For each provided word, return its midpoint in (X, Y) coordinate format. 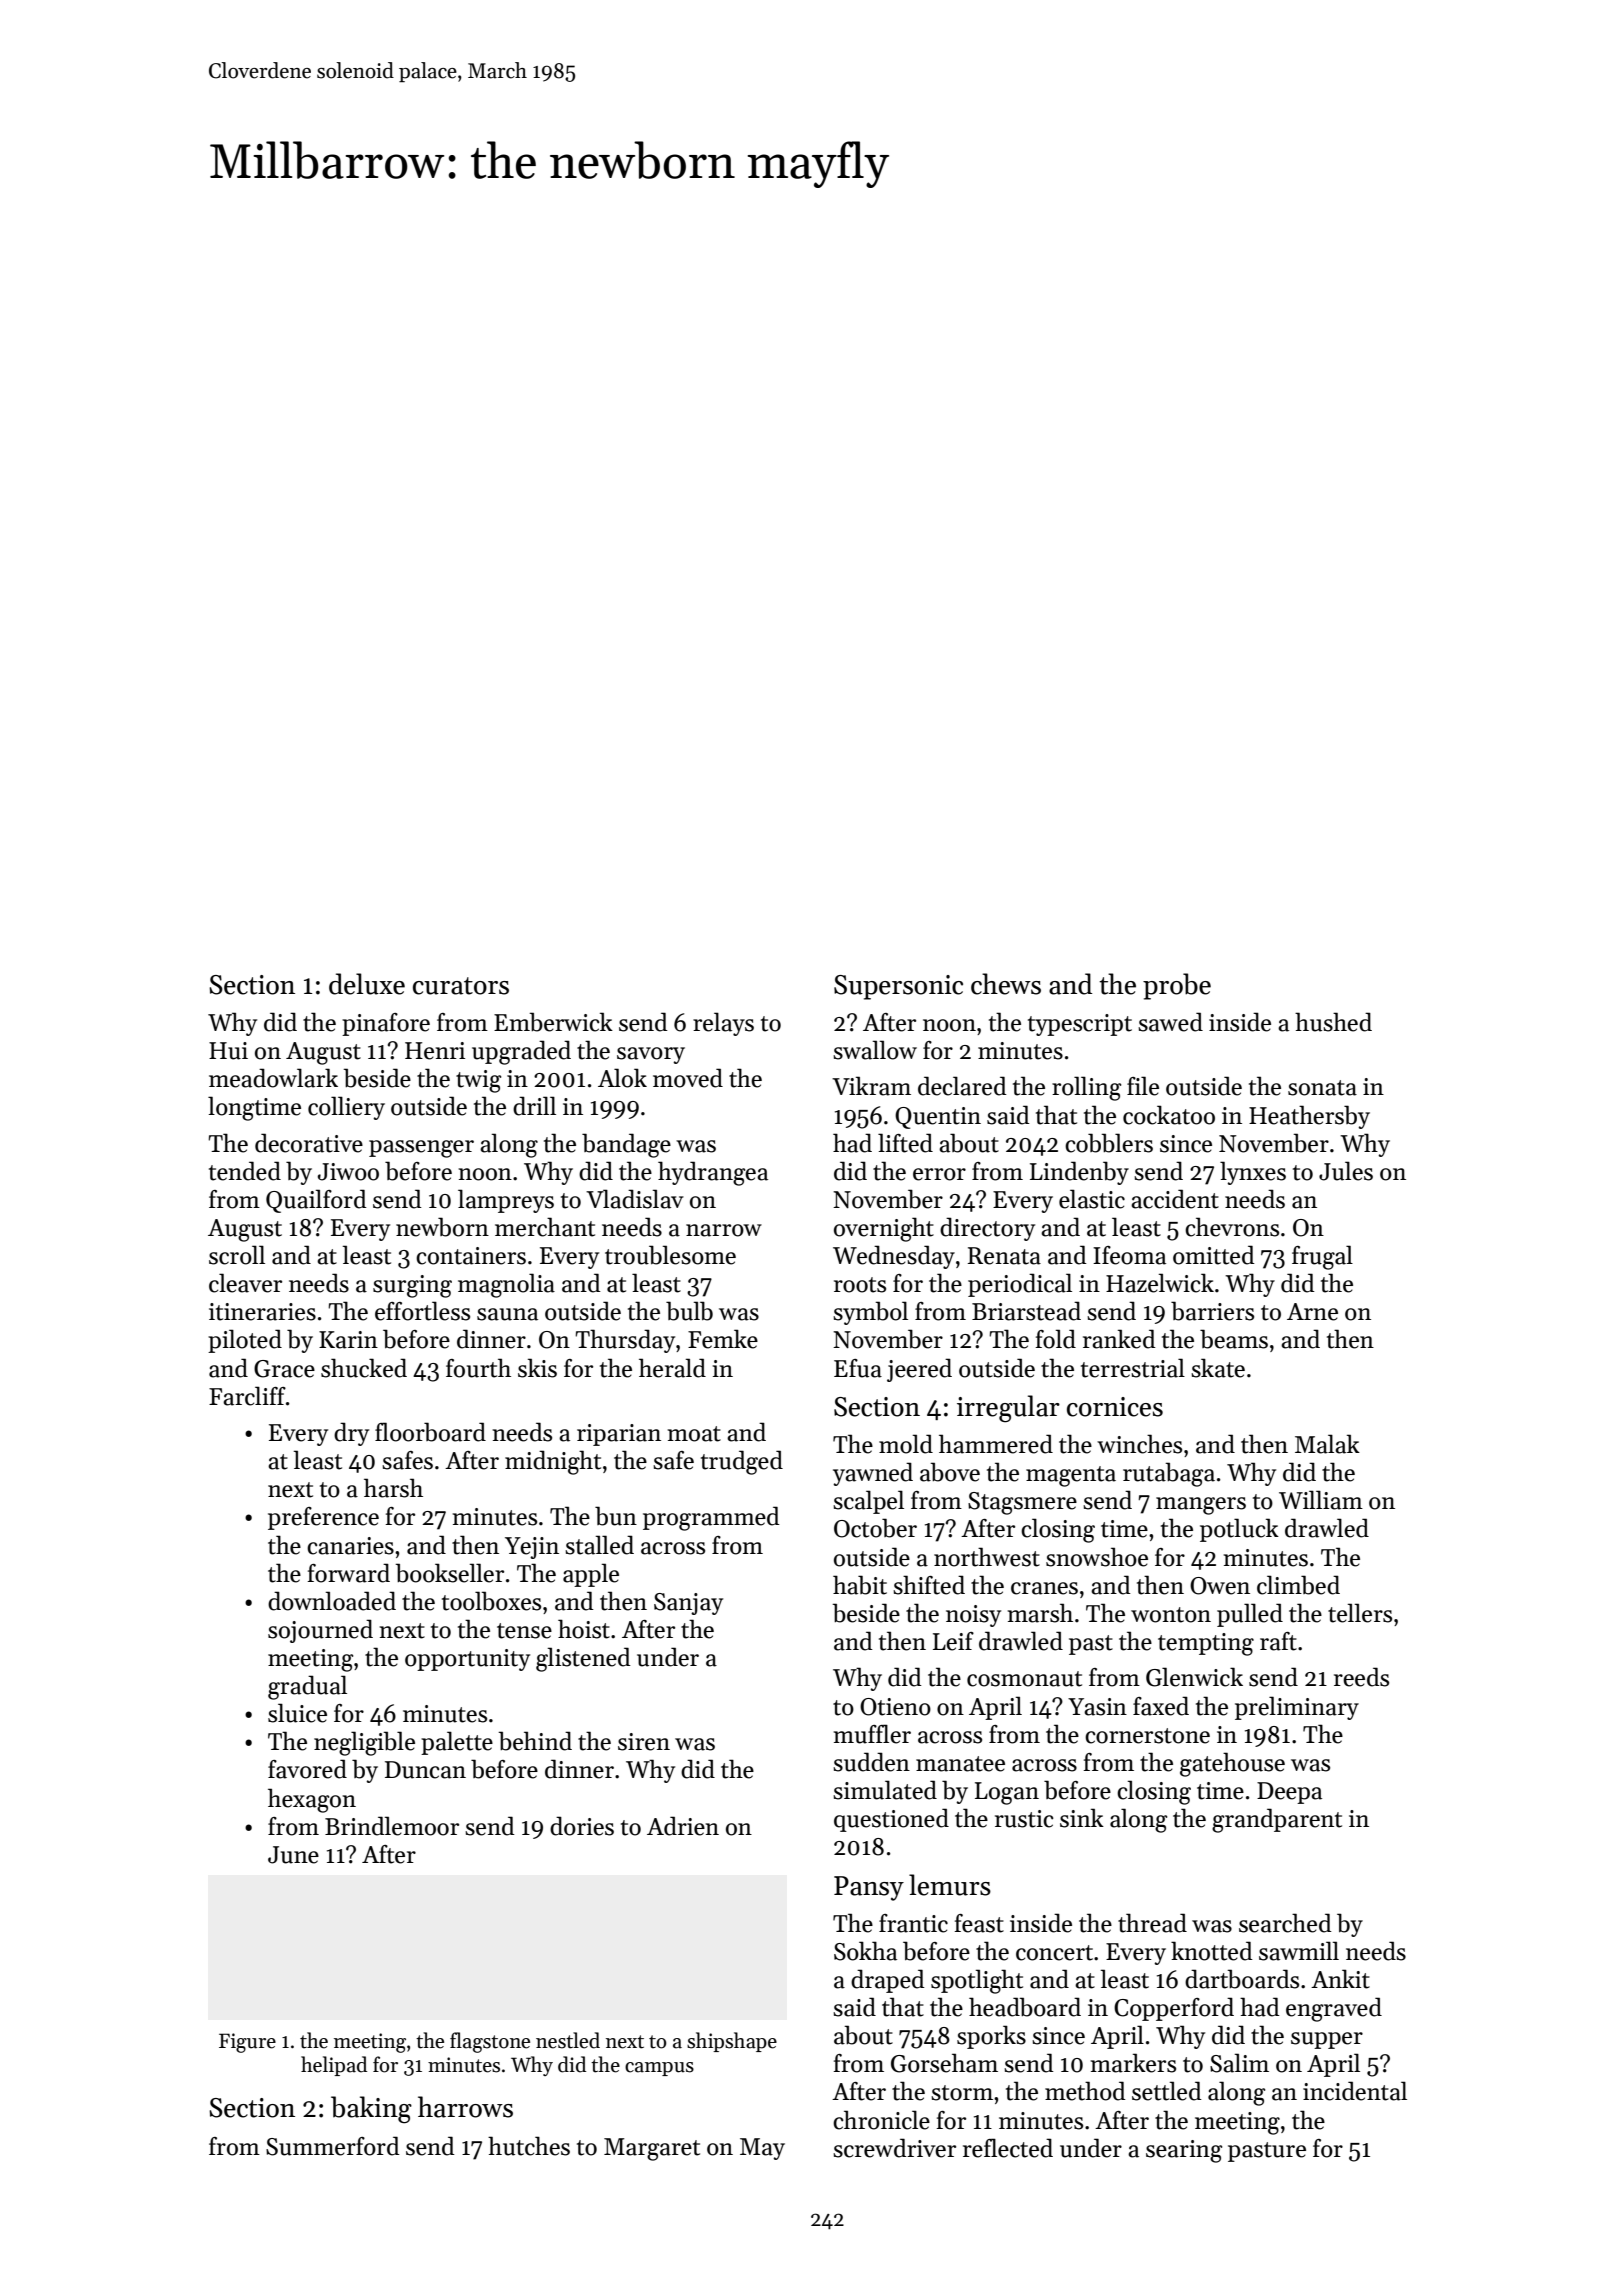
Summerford (333, 2146)
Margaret (652, 2149)
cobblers (1109, 1143)
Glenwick (1194, 1677)
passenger (421, 1149)
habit (860, 1585)
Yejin (532, 1548)
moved (688, 1078)
